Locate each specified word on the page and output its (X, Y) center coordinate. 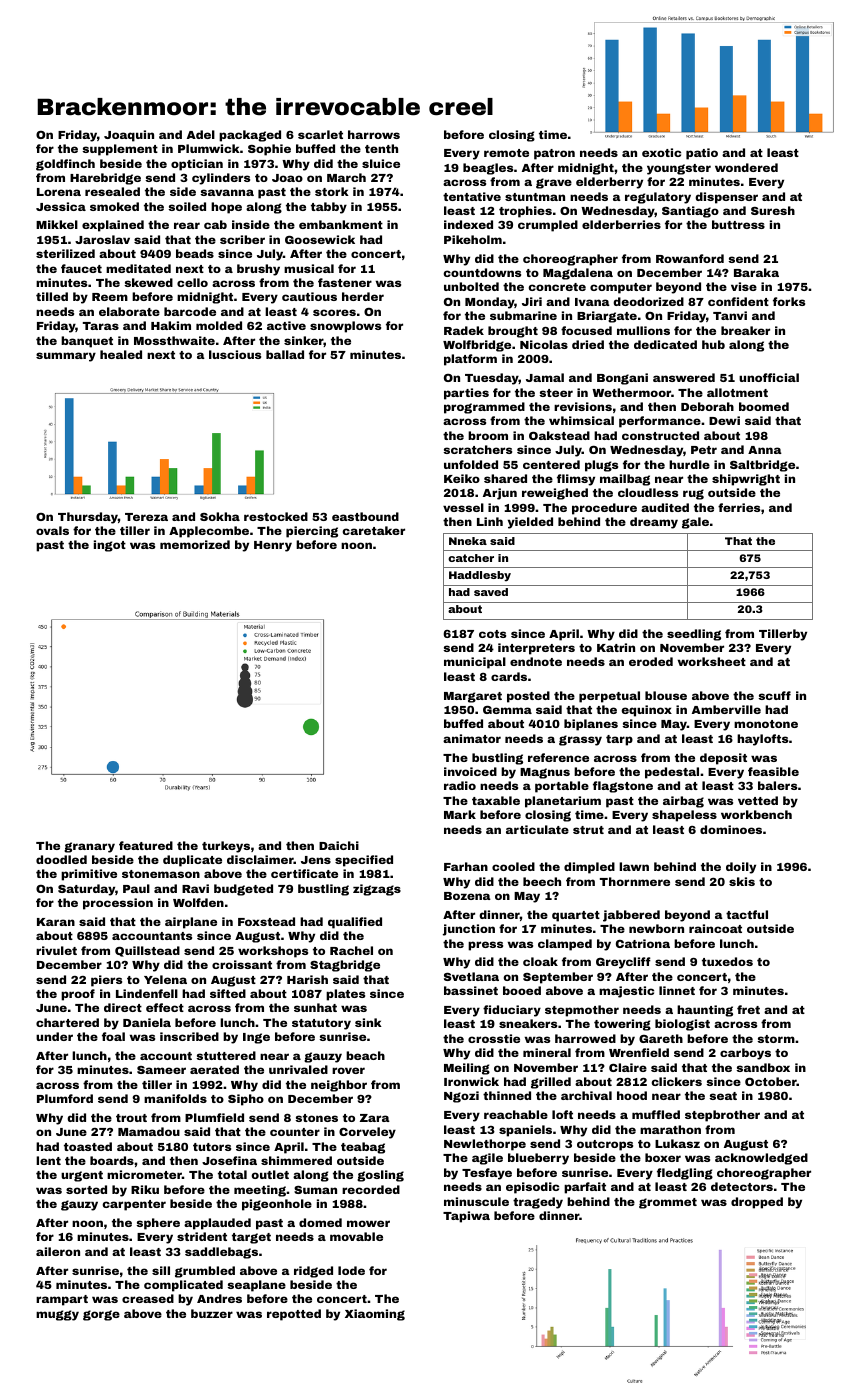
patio (702, 154)
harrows (374, 134)
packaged (250, 136)
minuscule (476, 1201)
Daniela (147, 1022)
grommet (668, 1203)
